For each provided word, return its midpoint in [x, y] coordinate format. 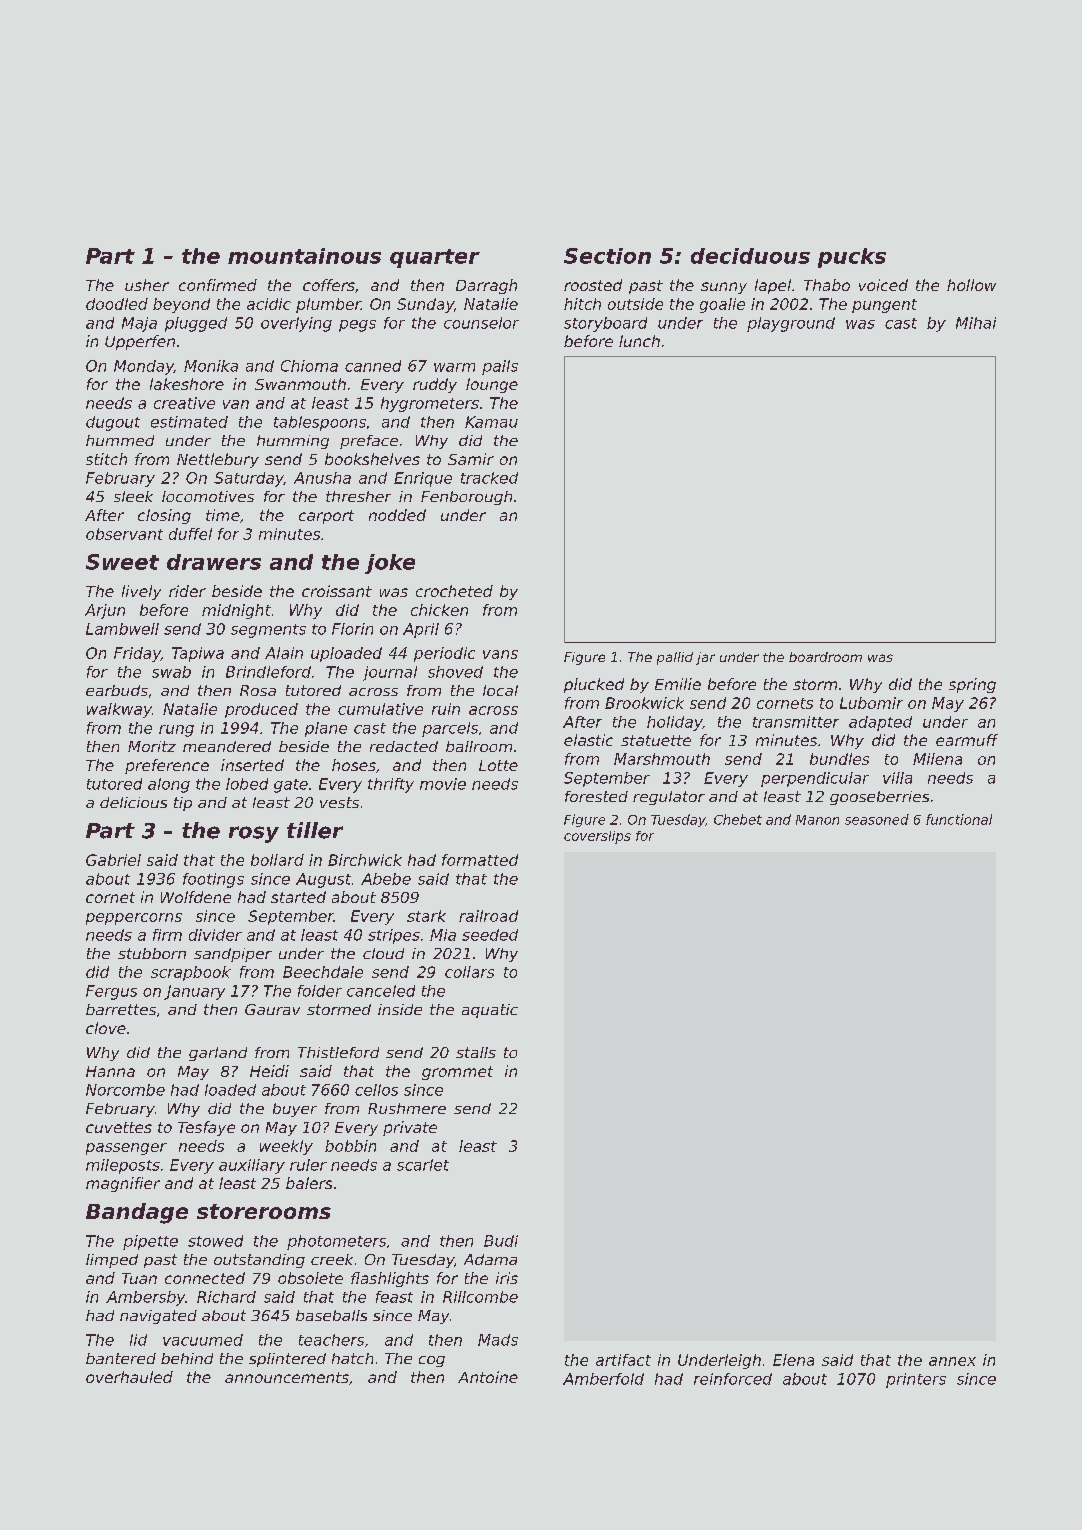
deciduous [750, 256]
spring [972, 685]
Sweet [122, 562]
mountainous [304, 256]
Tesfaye [206, 1128]
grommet [457, 1073]
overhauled [129, 1377]
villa [897, 778]
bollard [277, 860]
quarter [435, 258]
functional [959, 819]
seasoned [877, 819]
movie [443, 784]
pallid [675, 658]
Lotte [498, 765]
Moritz [152, 746]
